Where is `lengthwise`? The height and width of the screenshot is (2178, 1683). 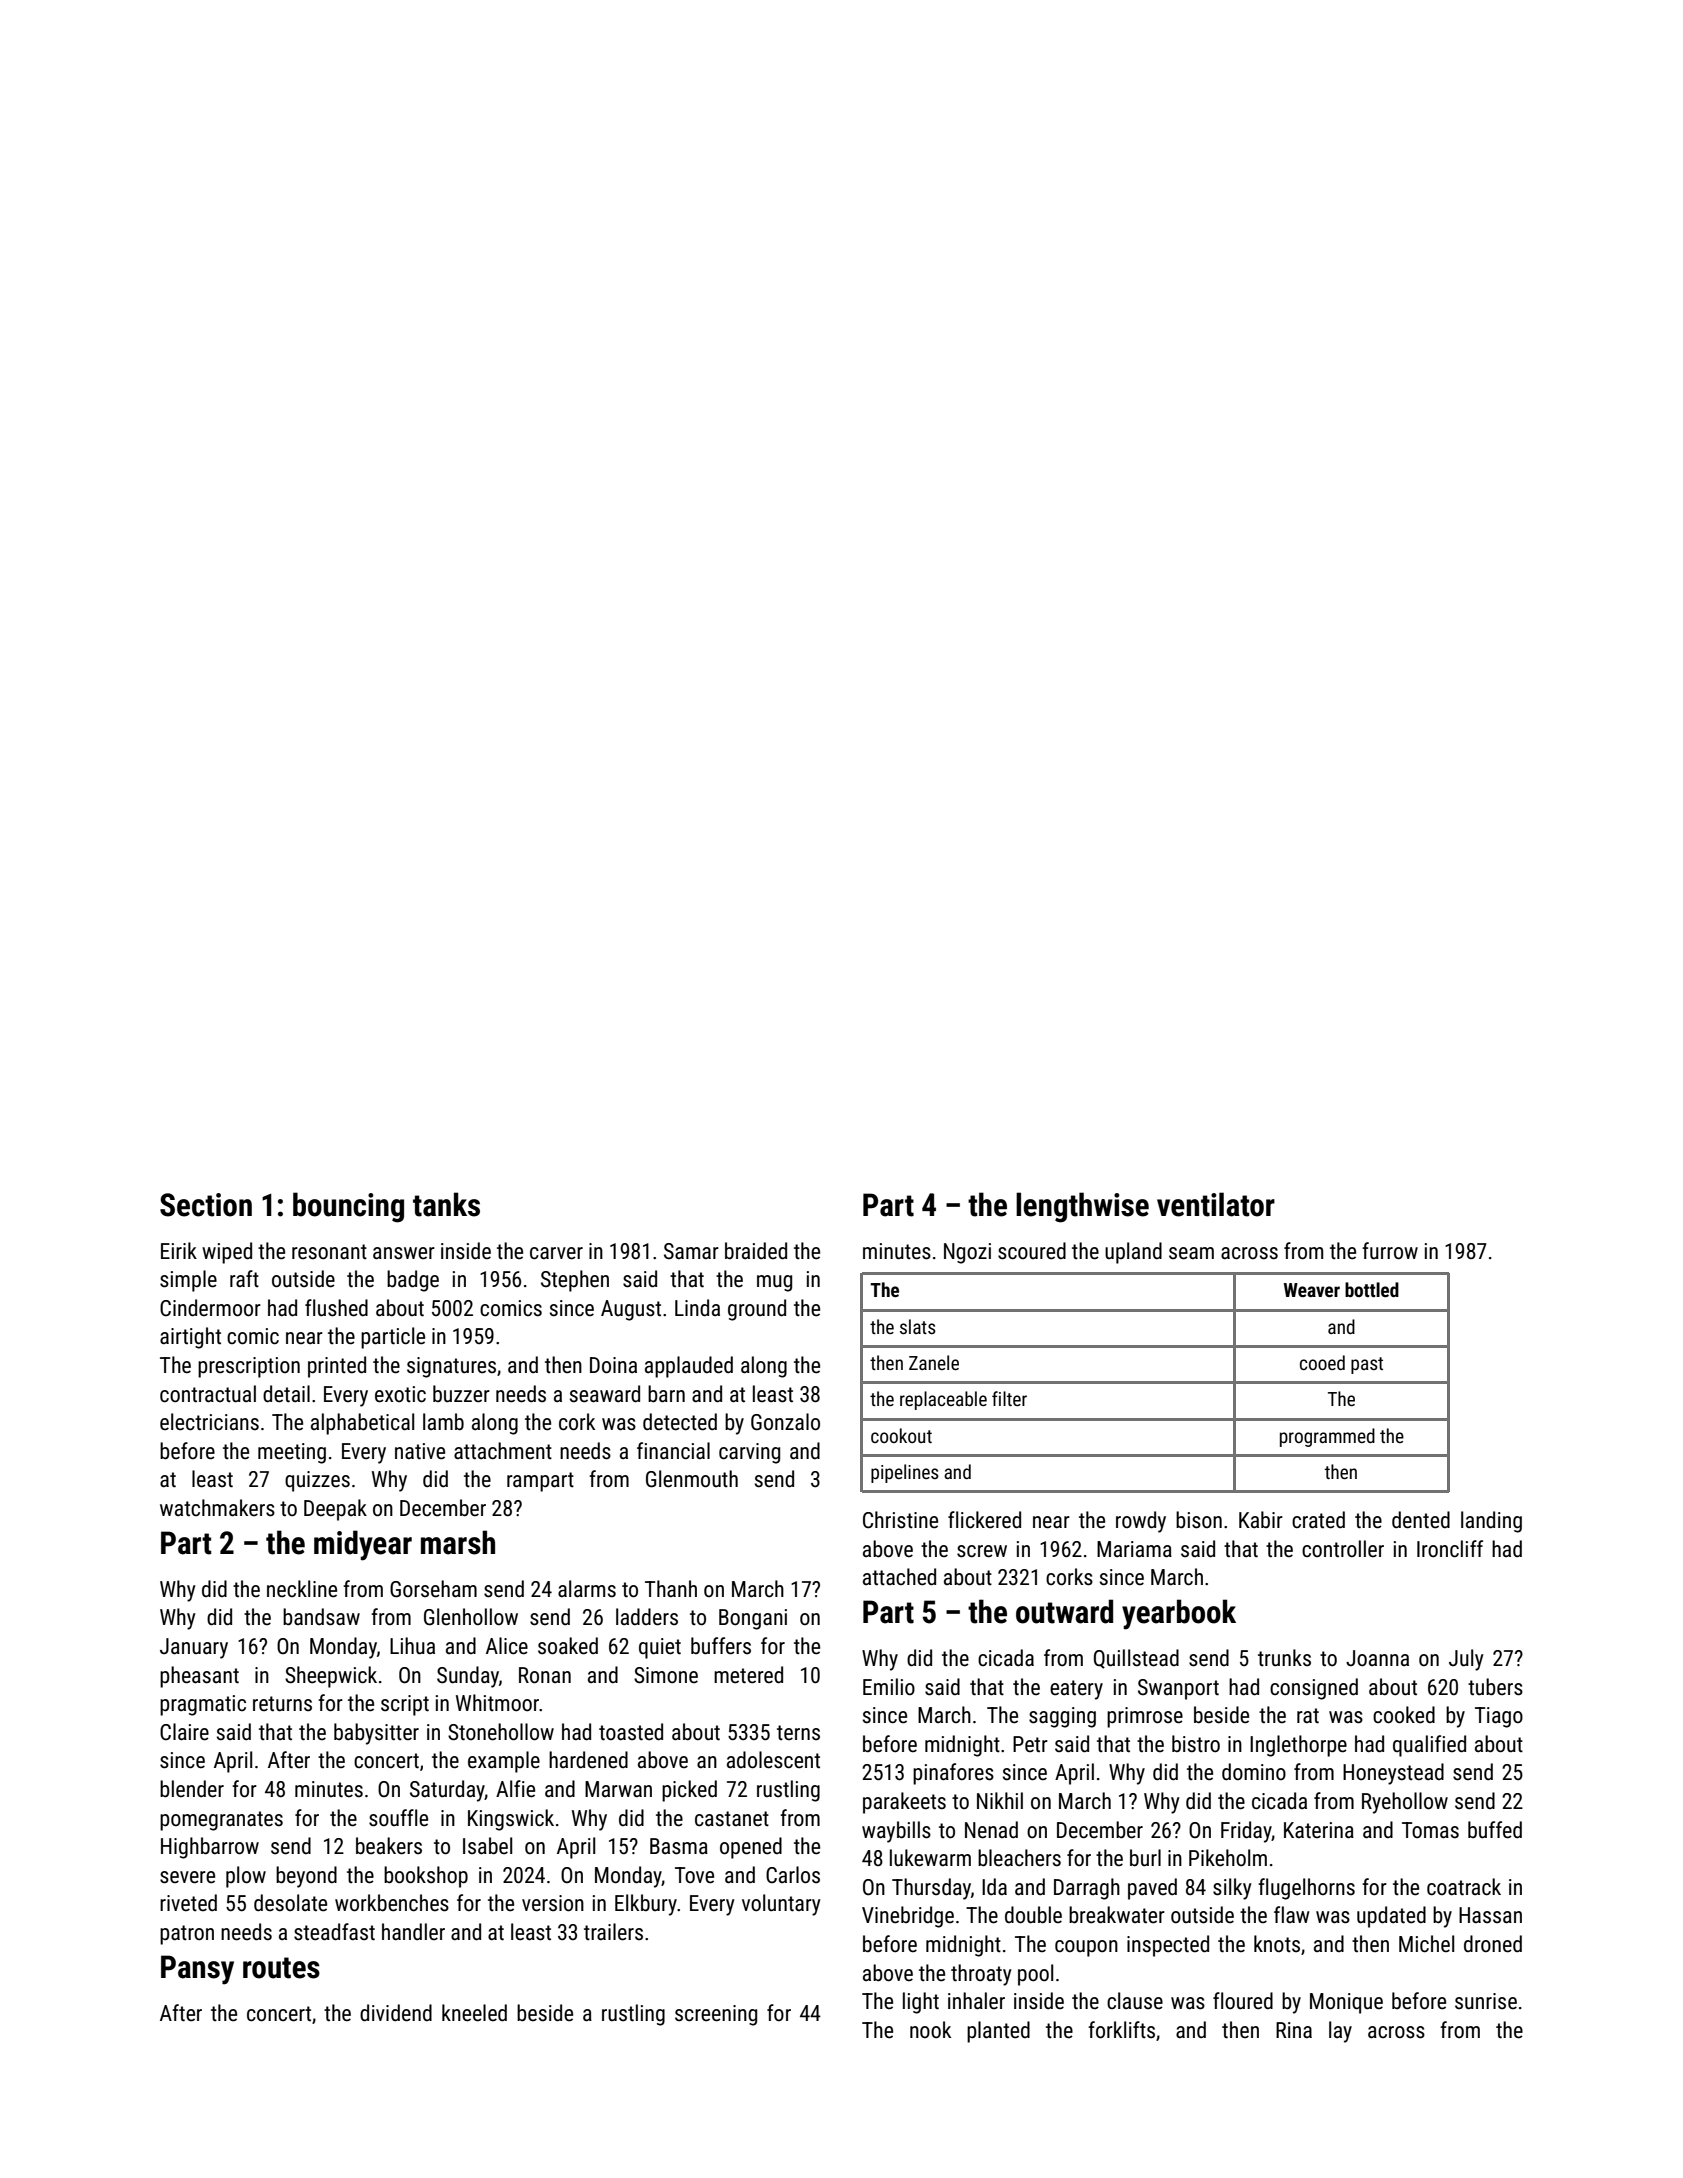 lengthwise is located at coordinates (1082, 1207).
